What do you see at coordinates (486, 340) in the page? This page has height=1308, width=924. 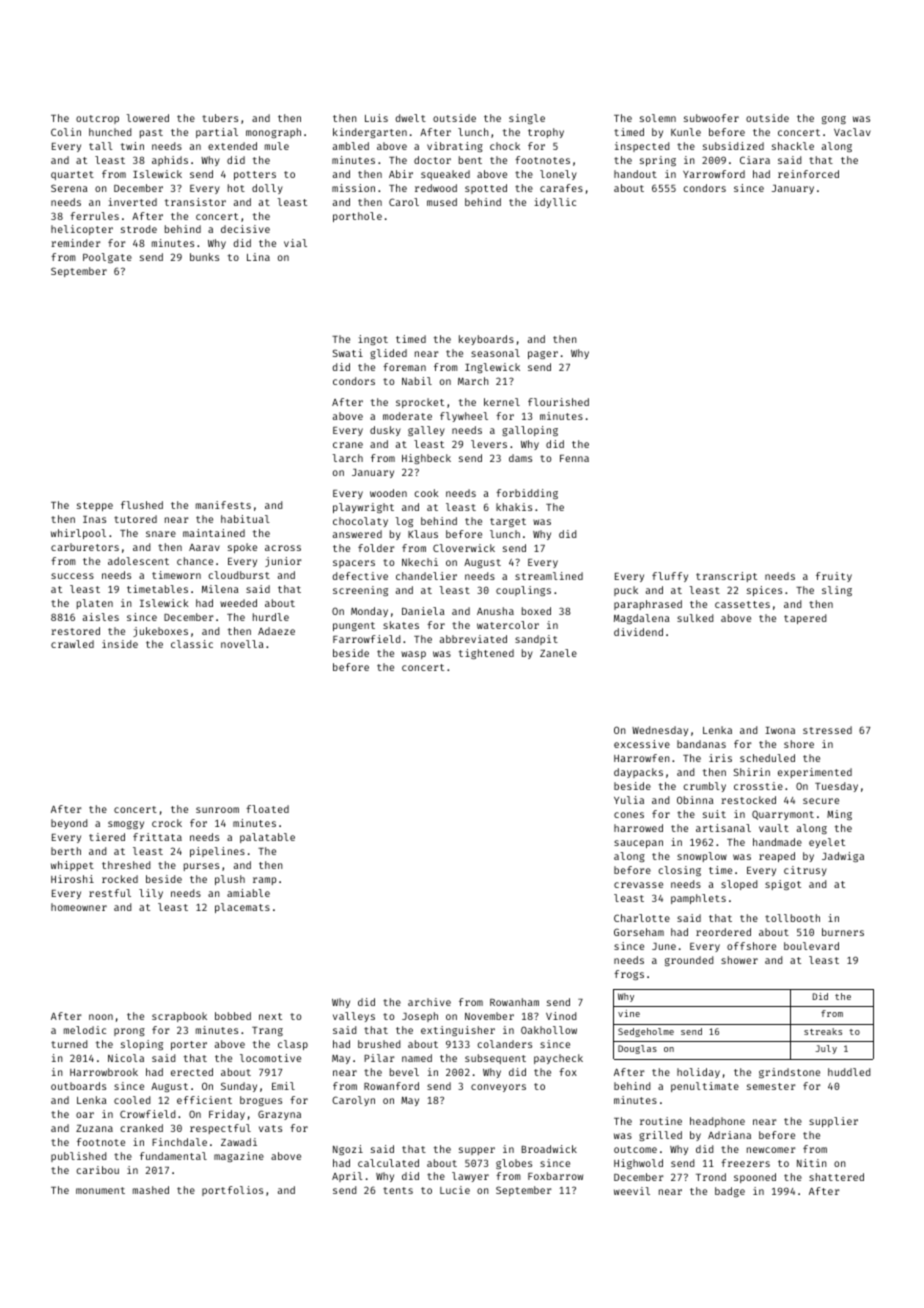 I see `keyboards` at bounding box center [486, 340].
